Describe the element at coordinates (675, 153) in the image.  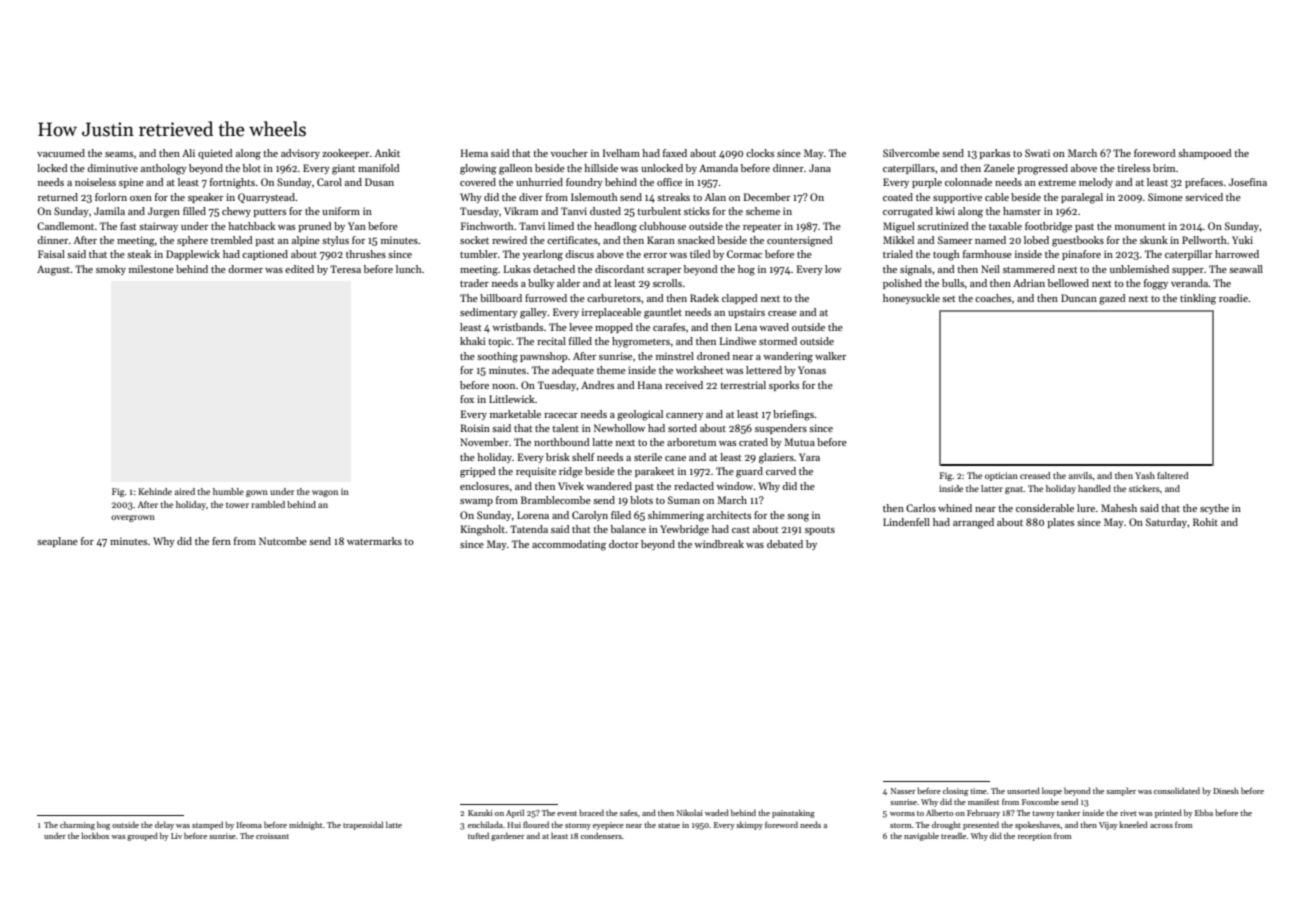
I see `faxed` at that location.
